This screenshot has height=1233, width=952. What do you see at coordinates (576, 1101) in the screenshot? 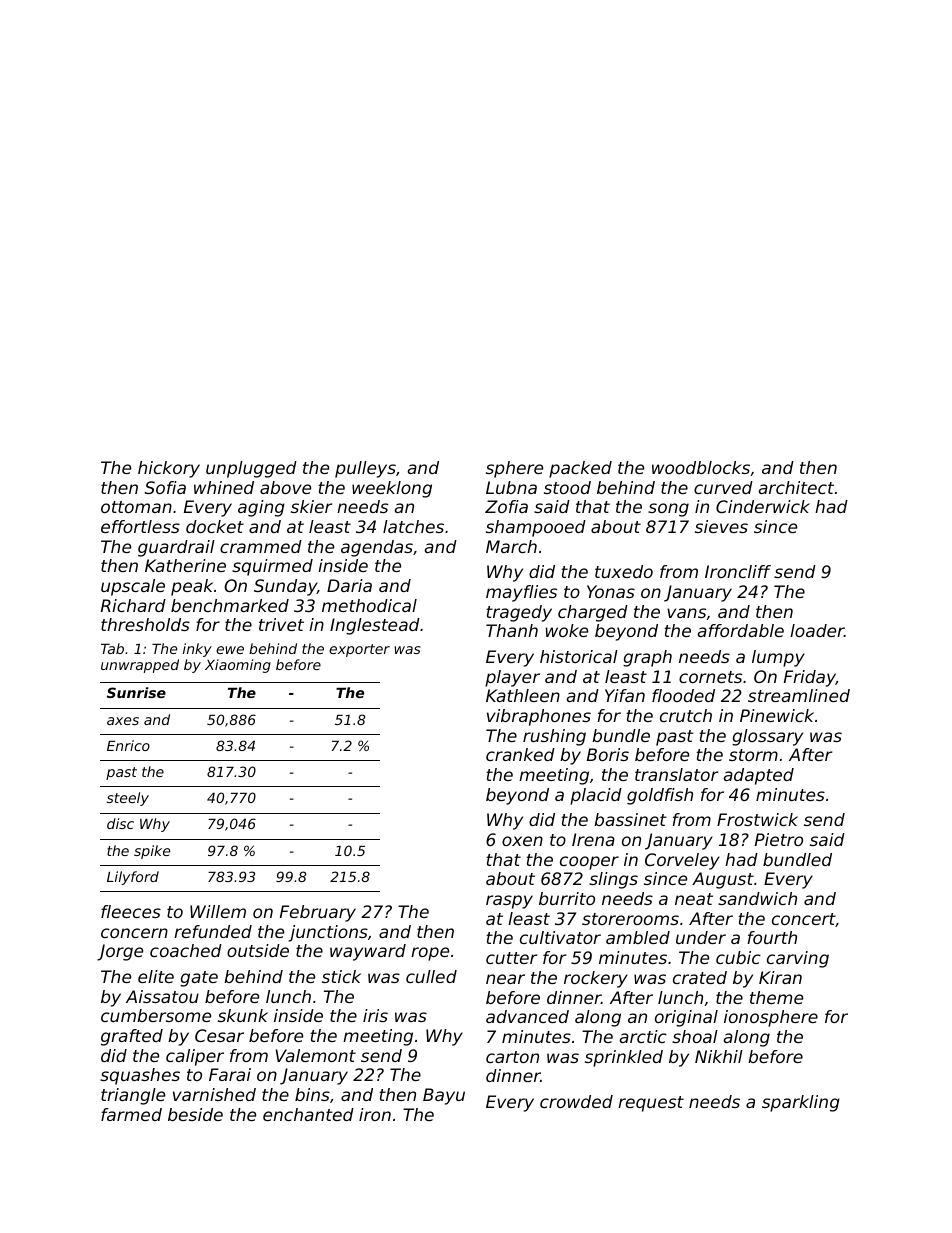
I see `crowded` at bounding box center [576, 1101].
